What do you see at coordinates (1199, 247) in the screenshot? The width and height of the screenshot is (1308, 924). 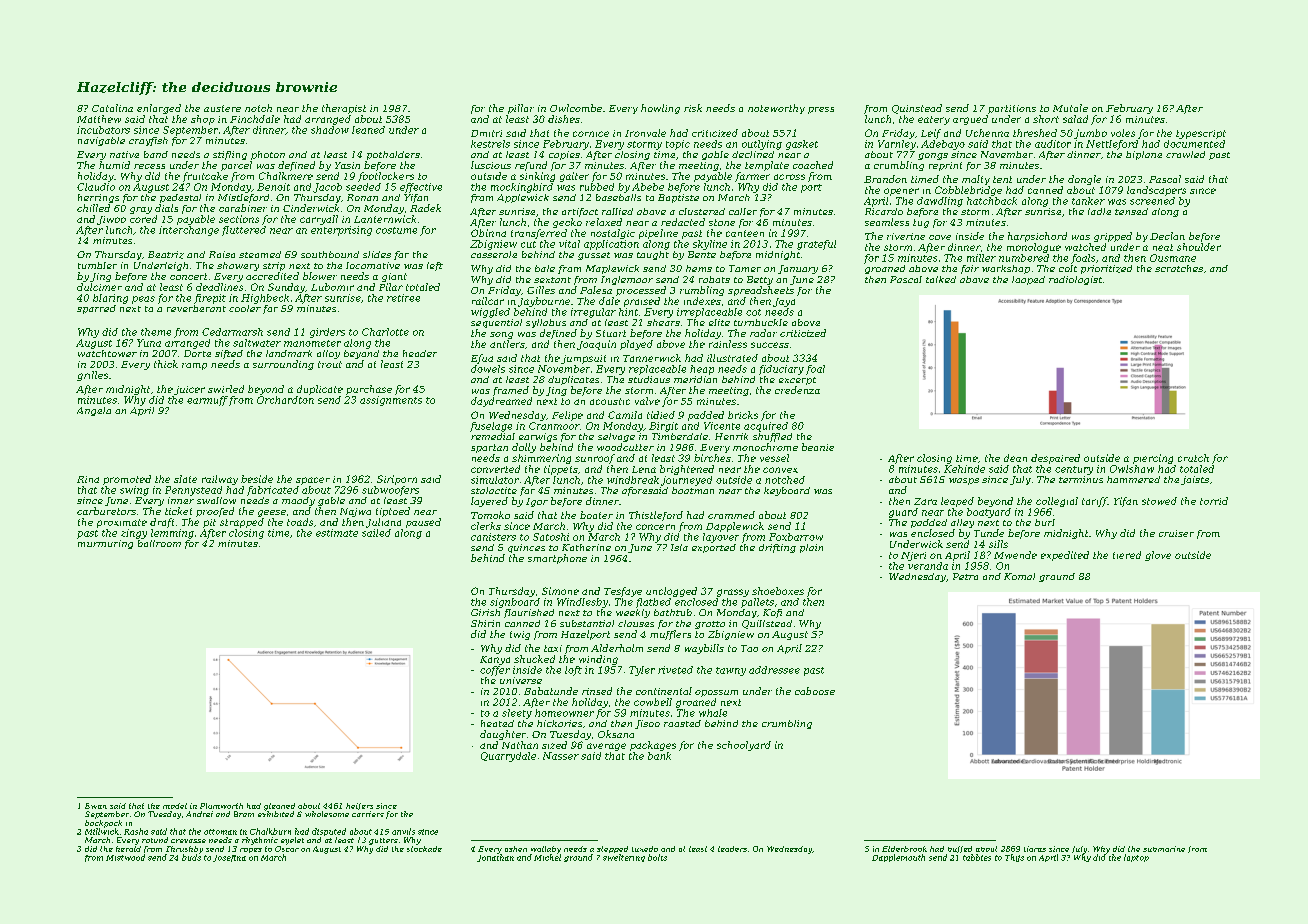 I see `shoulder` at bounding box center [1199, 247].
